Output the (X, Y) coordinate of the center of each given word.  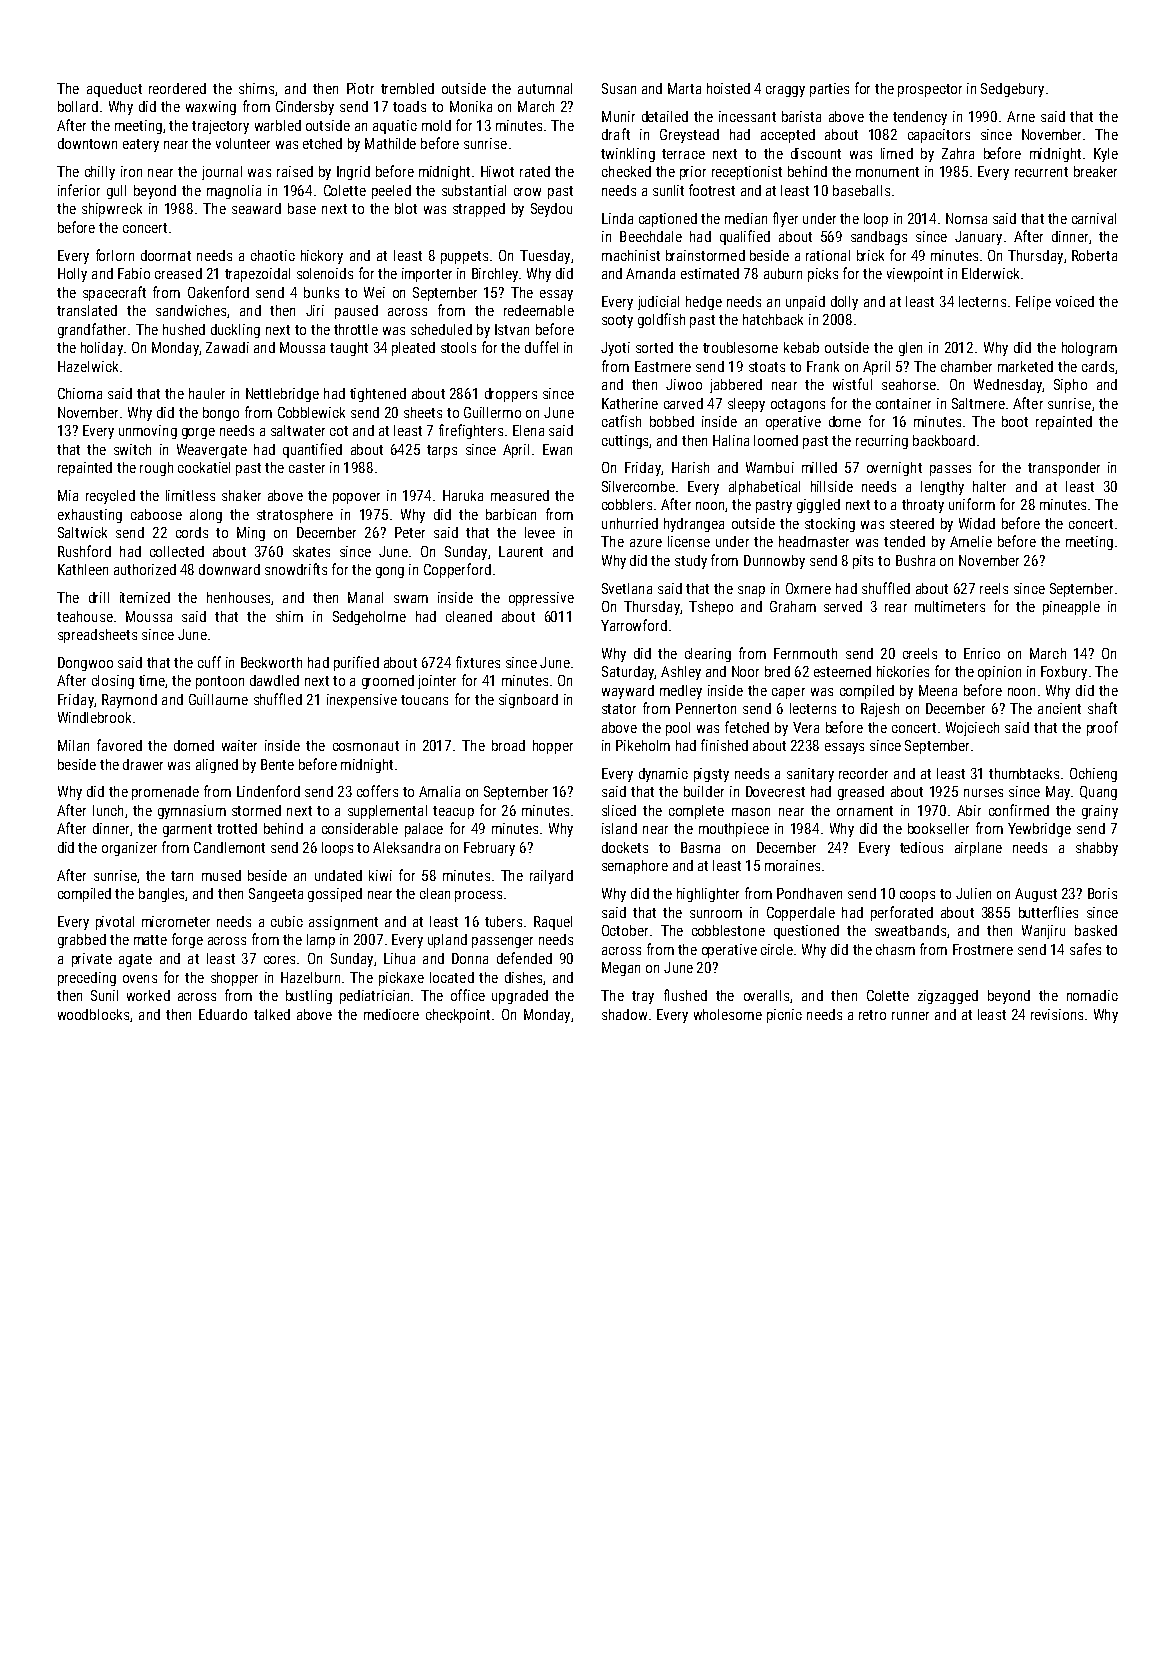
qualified (745, 237)
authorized (145, 569)
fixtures (478, 662)
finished (724, 745)
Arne (1021, 116)
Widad (977, 523)
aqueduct (114, 90)
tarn (182, 876)
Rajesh (880, 710)
